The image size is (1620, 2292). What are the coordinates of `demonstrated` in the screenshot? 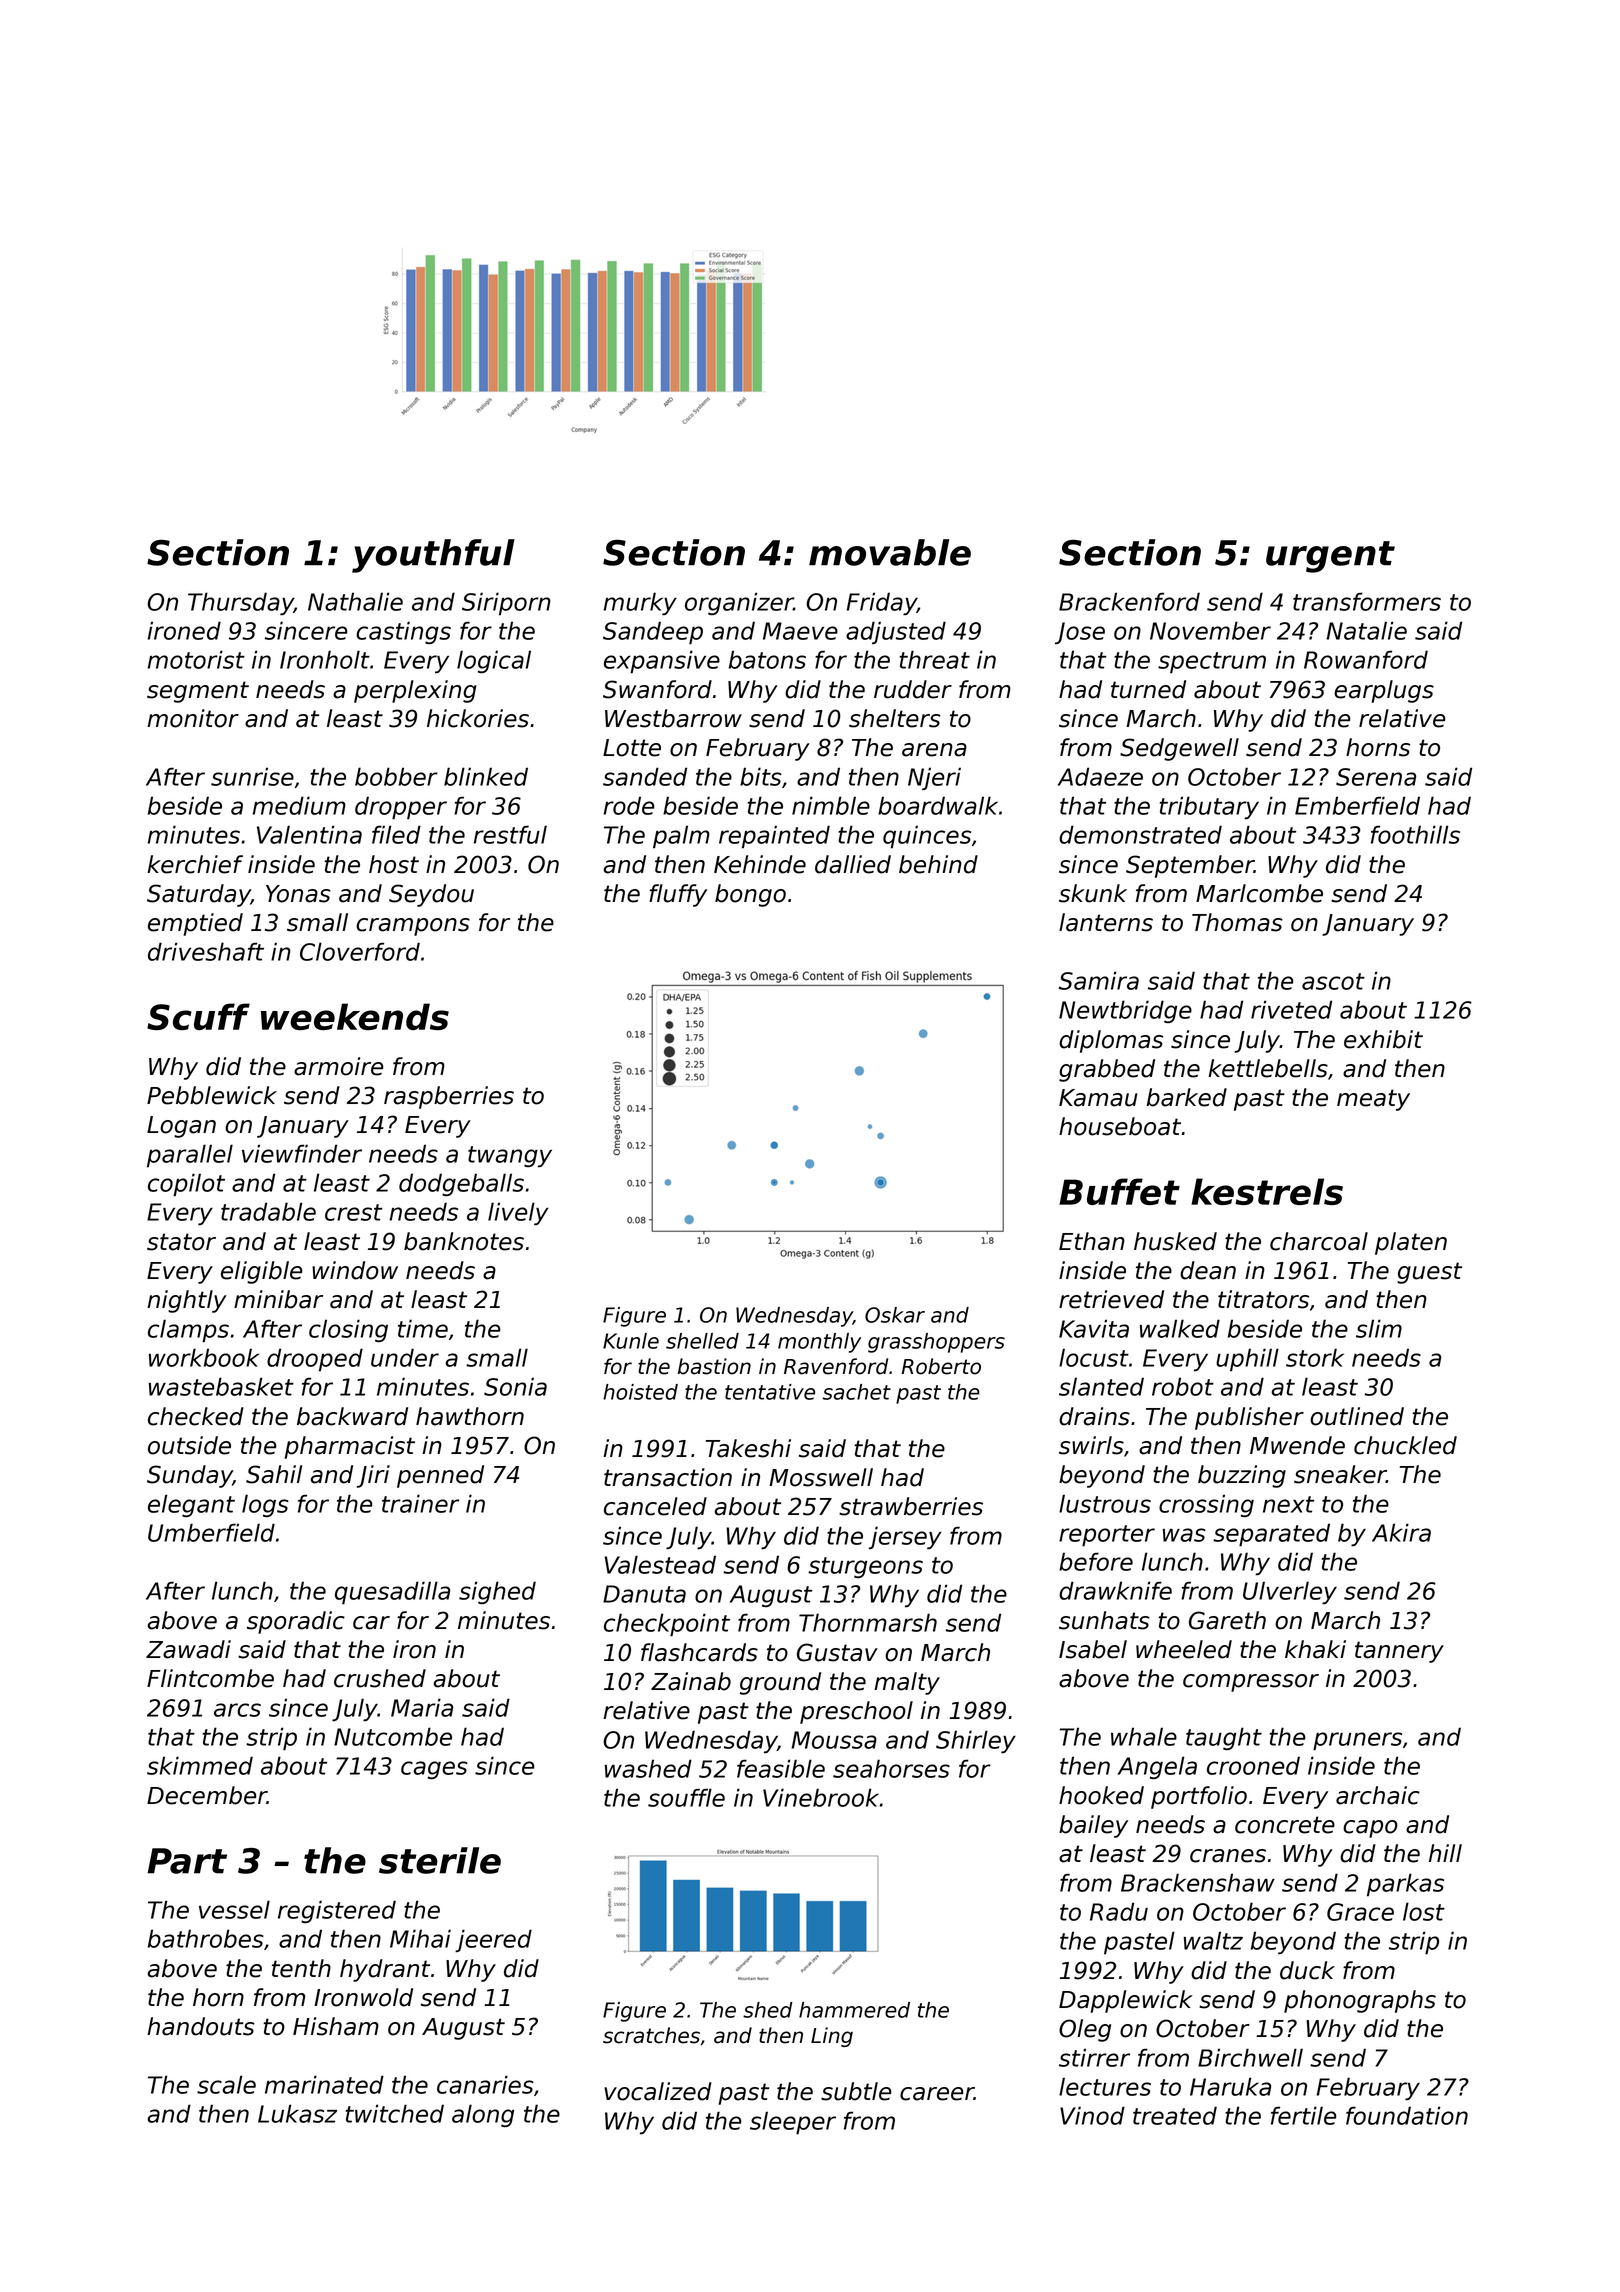 It's located at (1140, 834).
